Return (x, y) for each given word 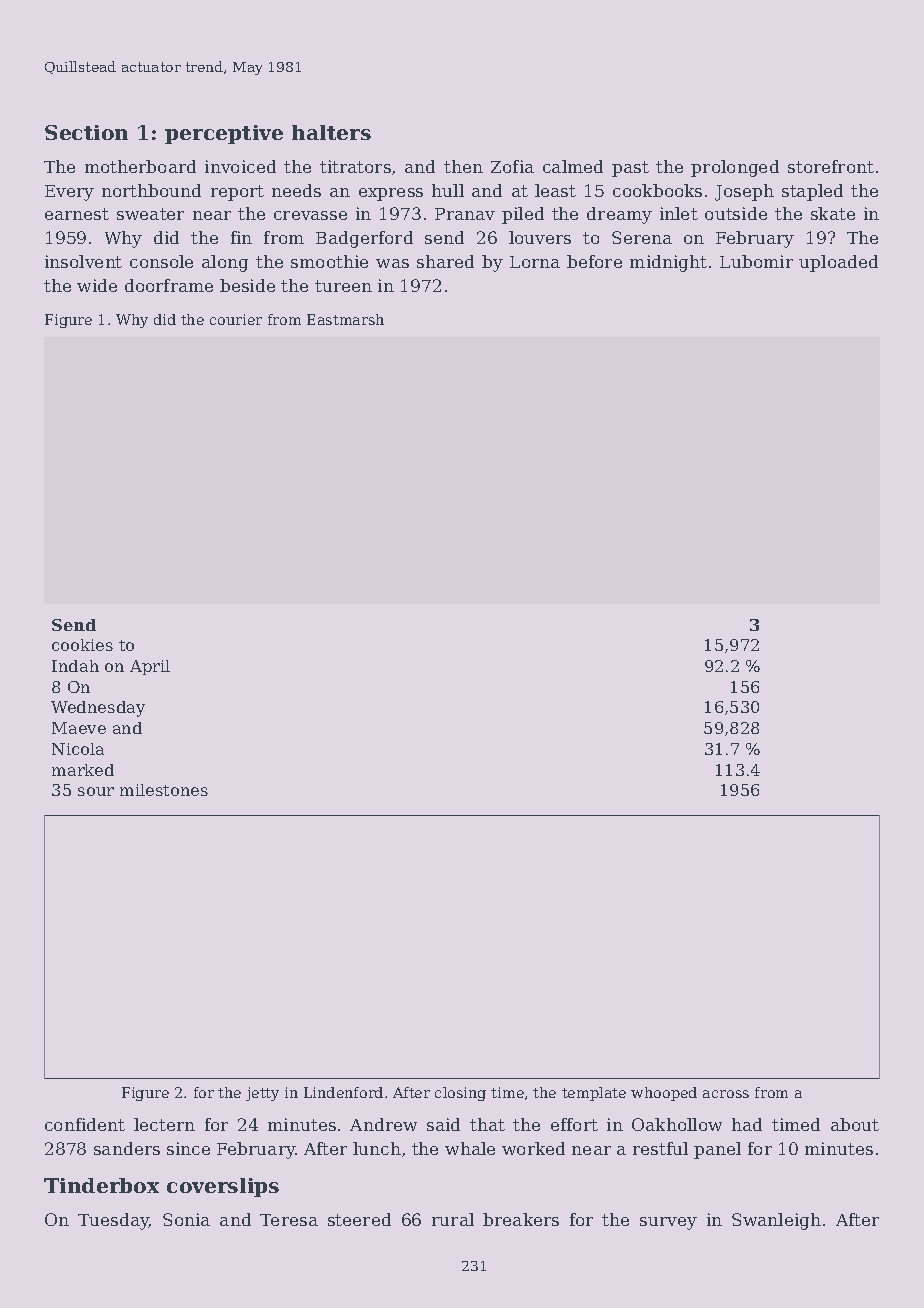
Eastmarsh (345, 319)
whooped (664, 1094)
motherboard (140, 166)
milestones (164, 790)
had (747, 1124)
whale (470, 1148)
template (594, 1094)
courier (236, 319)
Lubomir (756, 261)
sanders (127, 1148)
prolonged (735, 168)
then (463, 166)
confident (85, 1124)
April (150, 667)
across (726, 1094)
